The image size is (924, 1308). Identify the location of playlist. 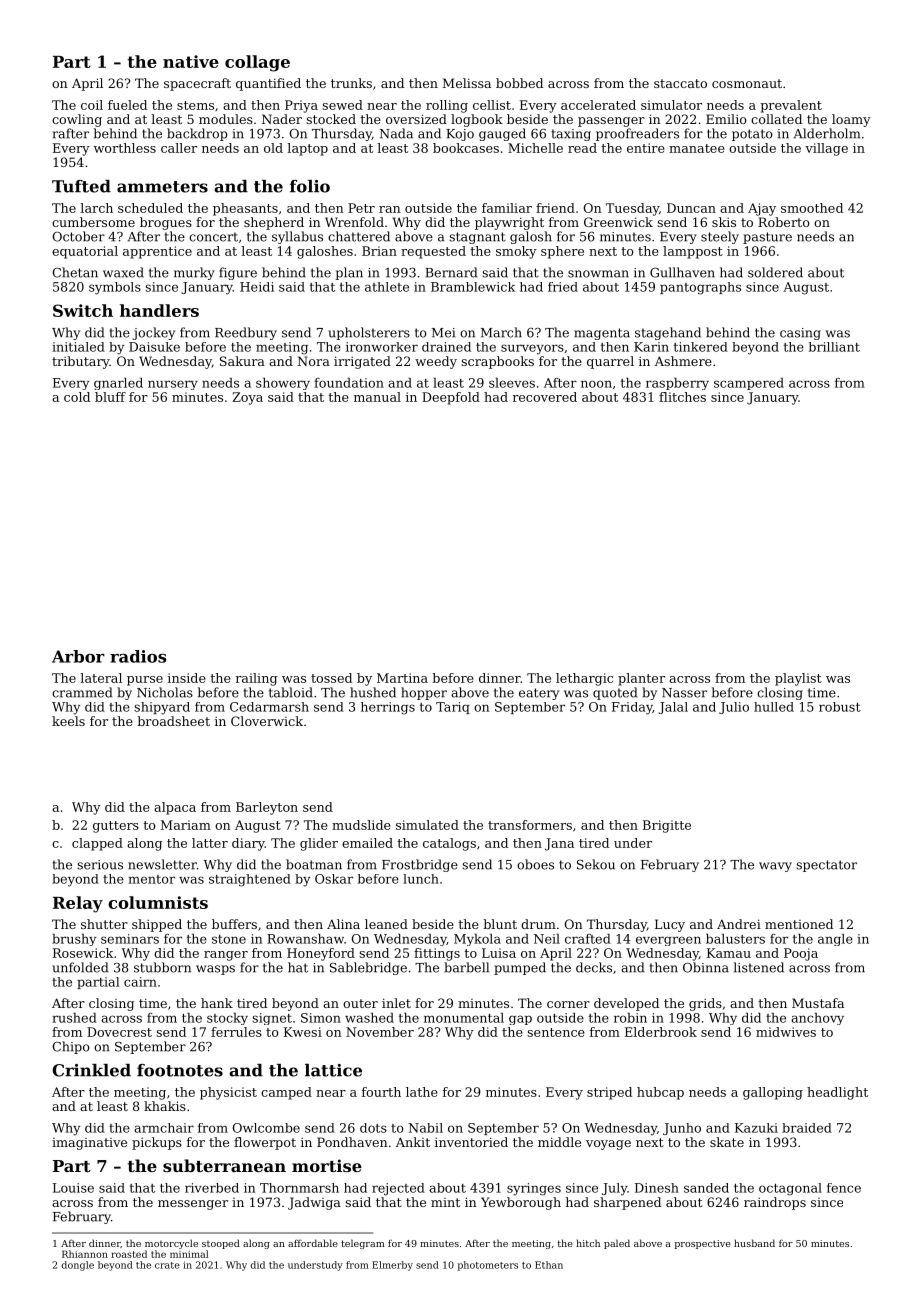
(798, 679).
